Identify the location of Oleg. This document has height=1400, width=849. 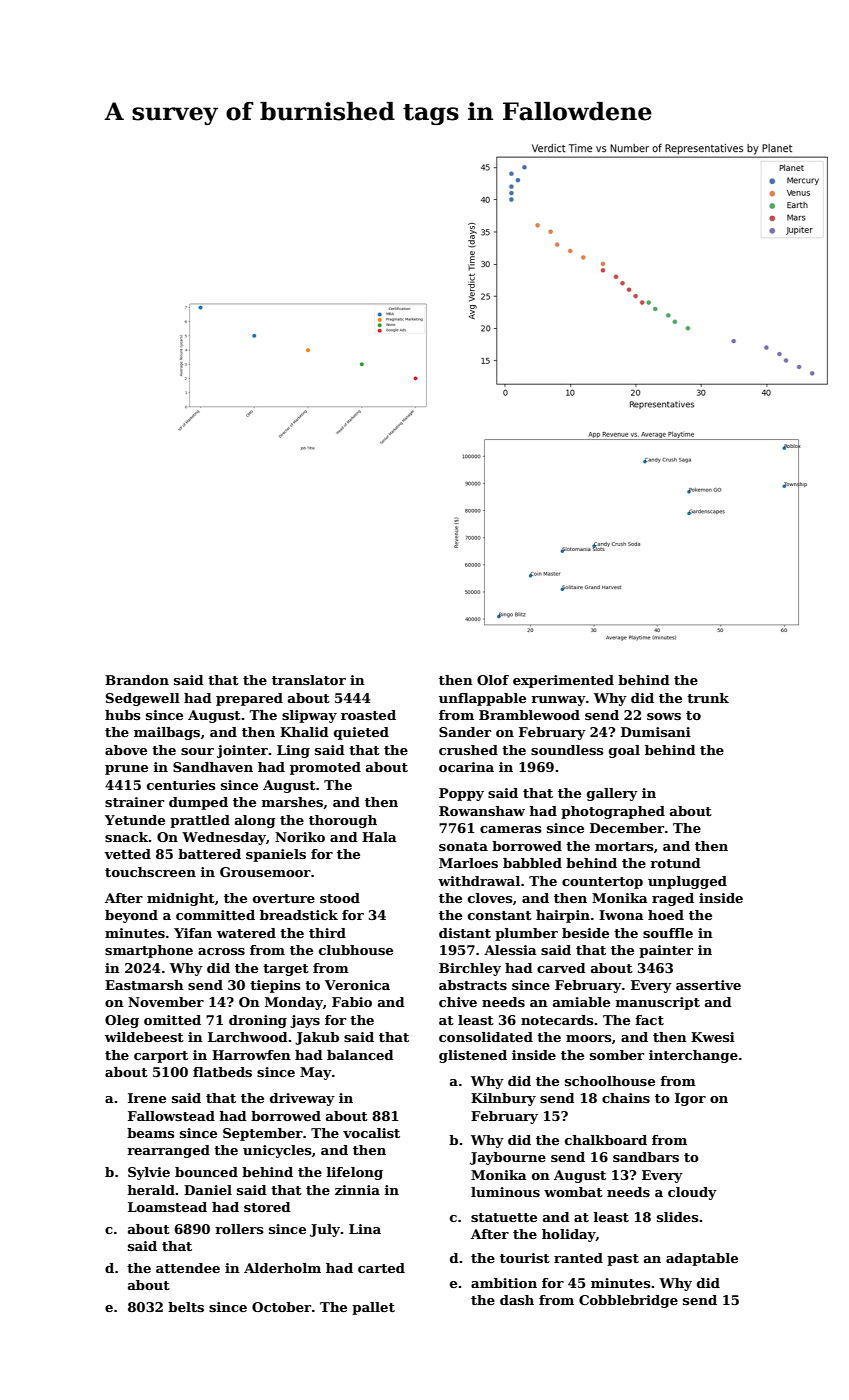
(122, 1021).
